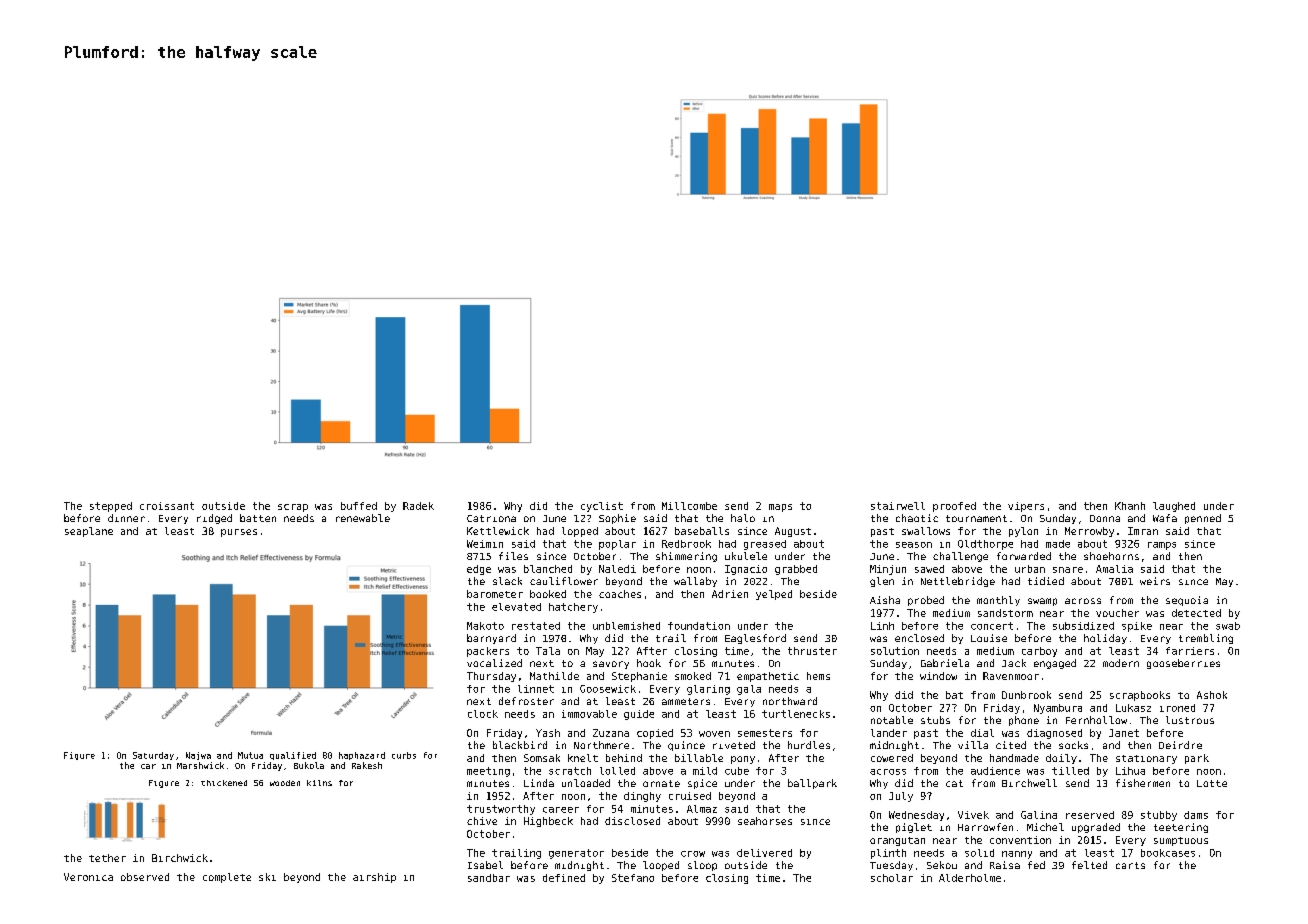  What do you see at coordinates (602, 507) in the page?
I see `cyclist` at bounding box center [602, 507].
